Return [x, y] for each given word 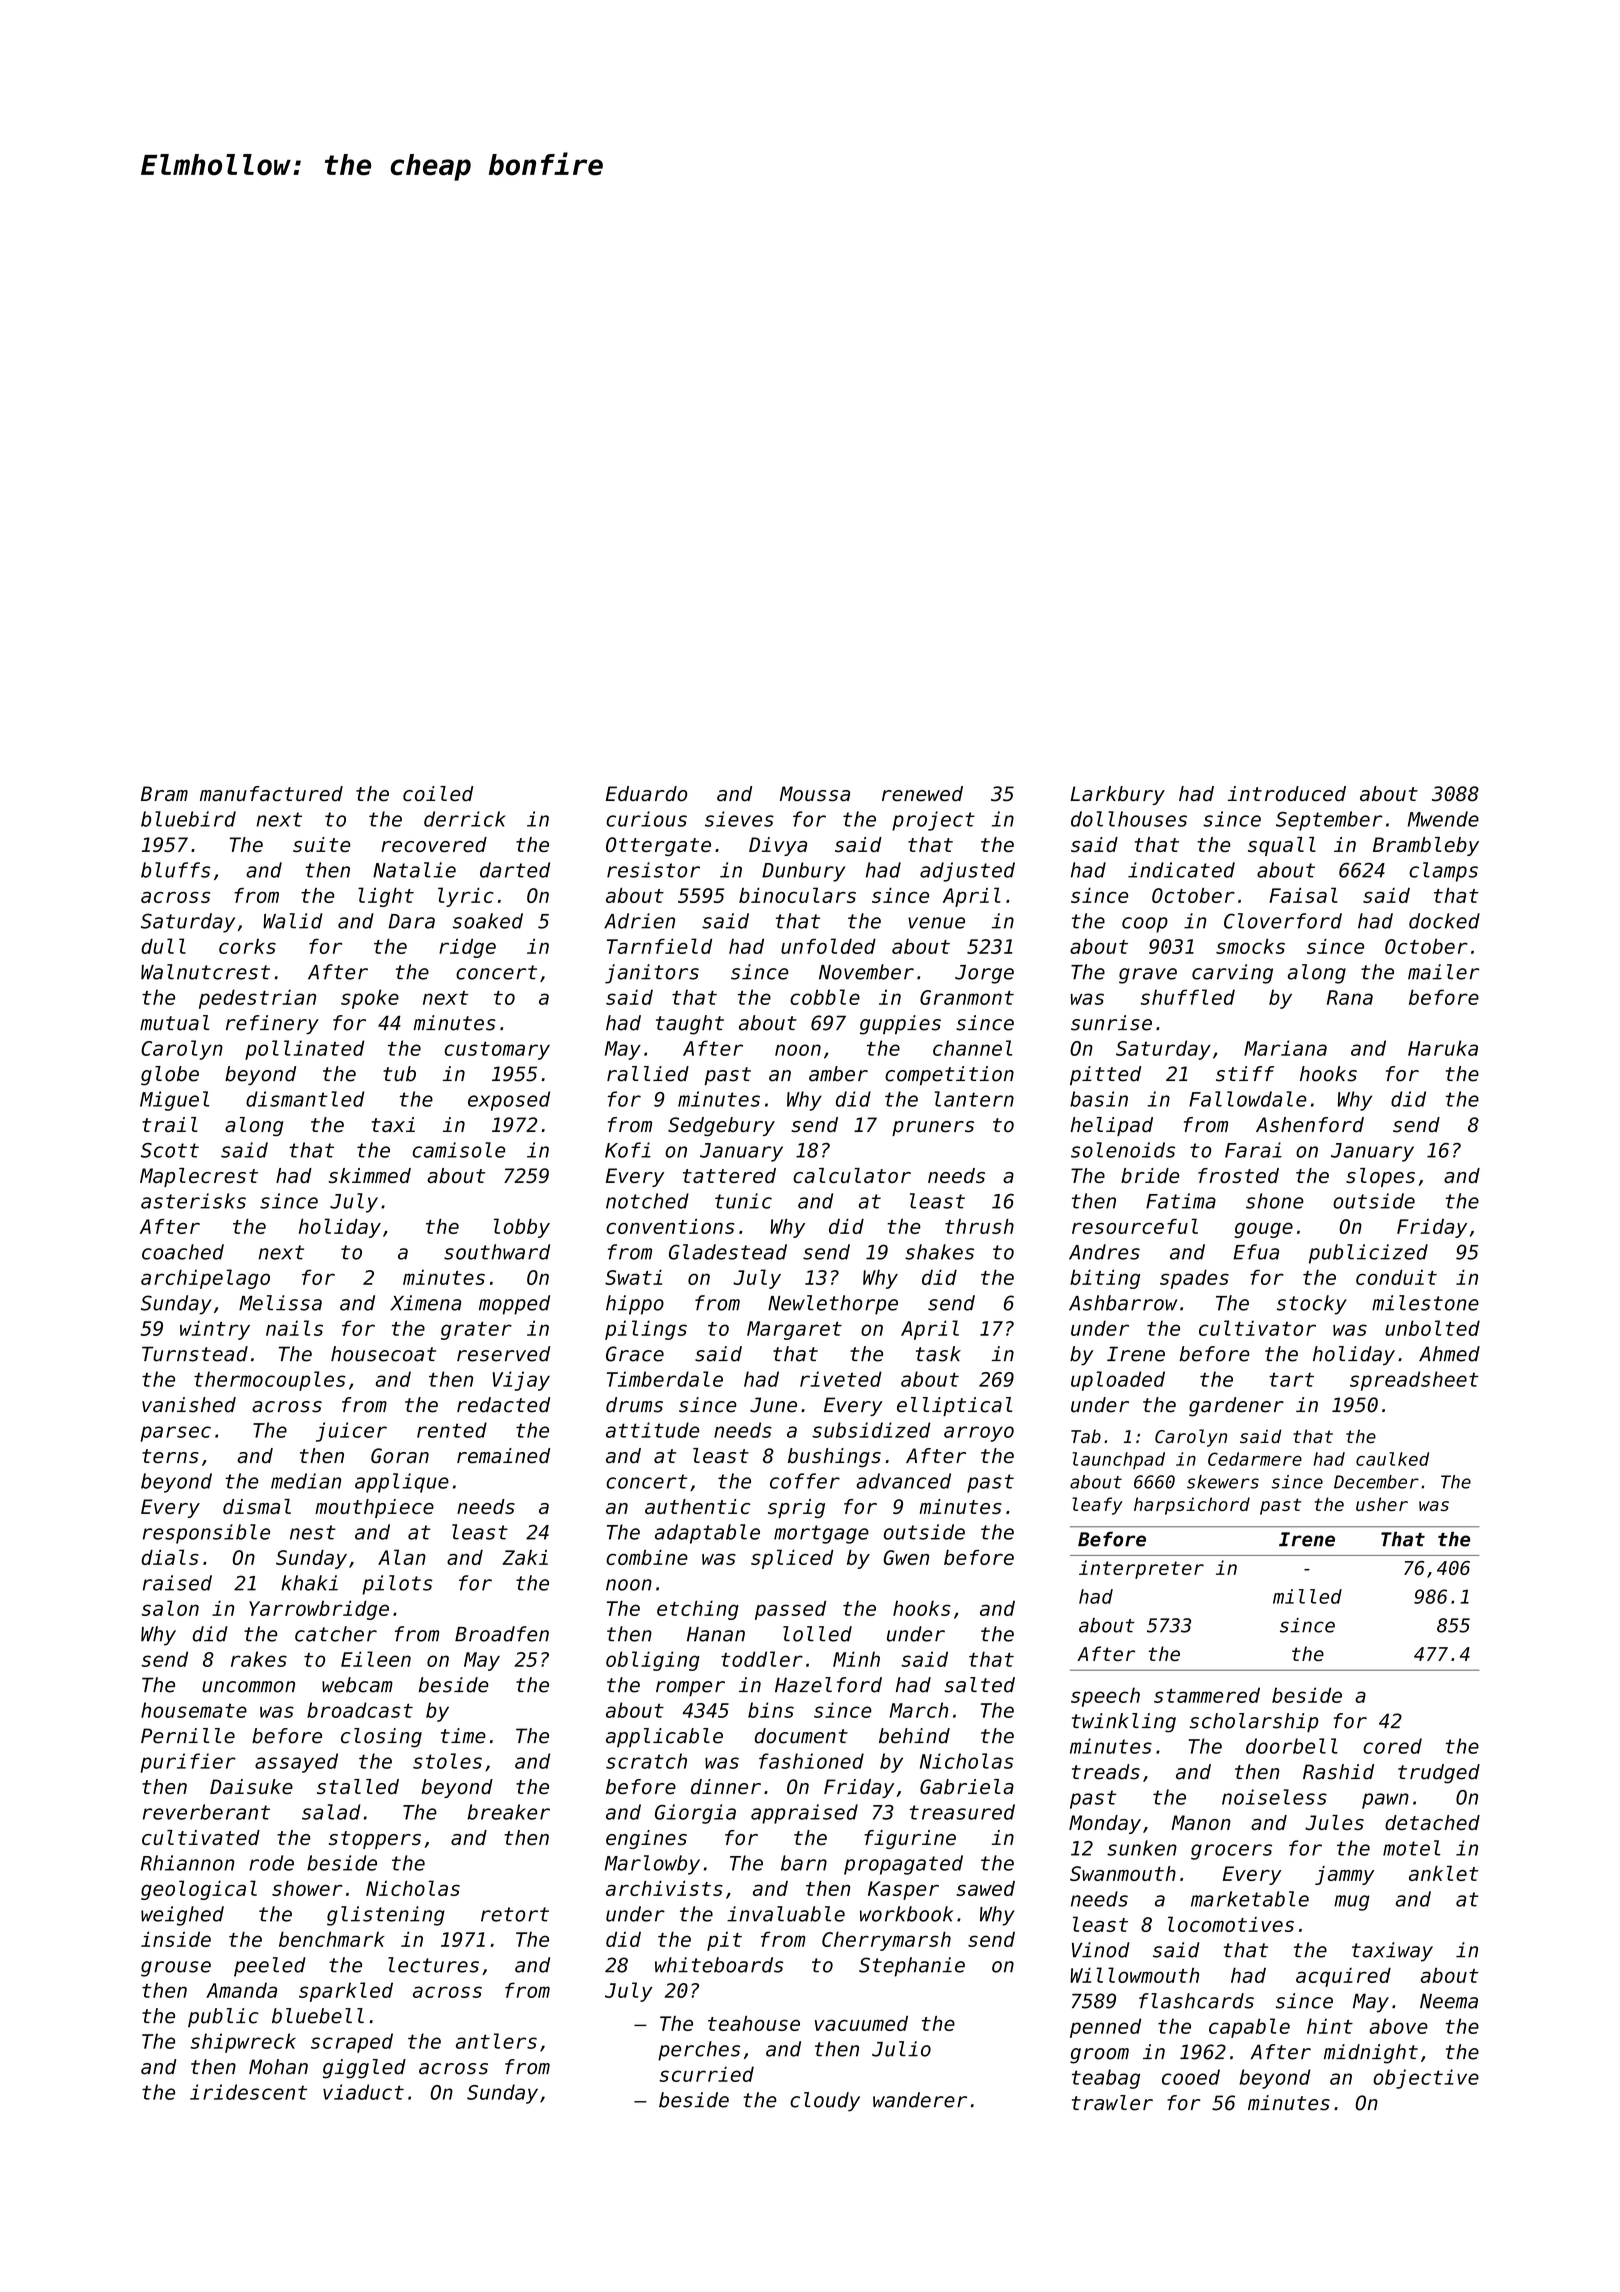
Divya [778, 846]
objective [1426, 2079]
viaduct [363, 2092]
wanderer [920, 2100]
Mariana [1285, 1048]
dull [163, 946]
